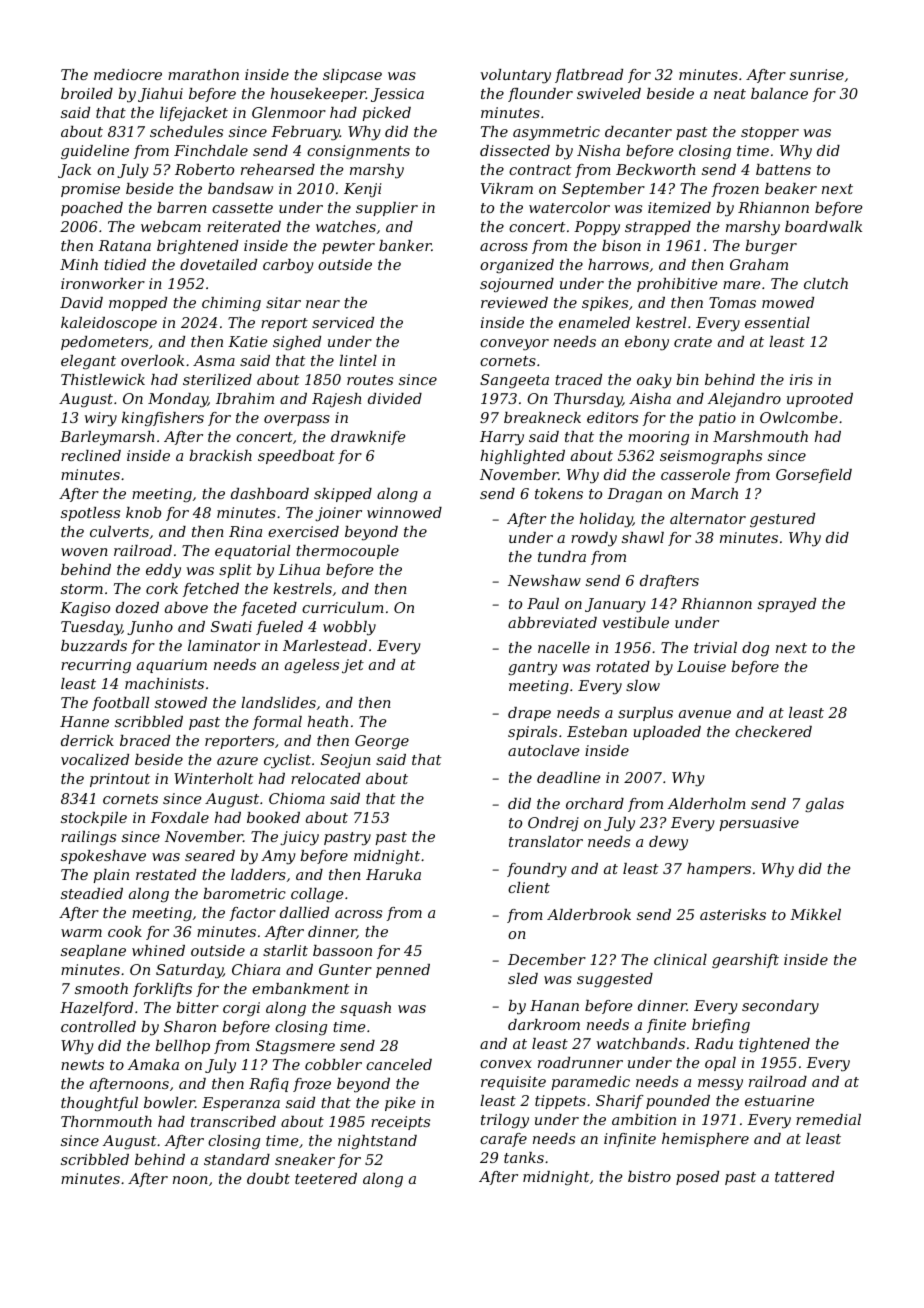 The width and height of the page is (924, 1308). I want to click on Rafiq, so click(269, 1085).
